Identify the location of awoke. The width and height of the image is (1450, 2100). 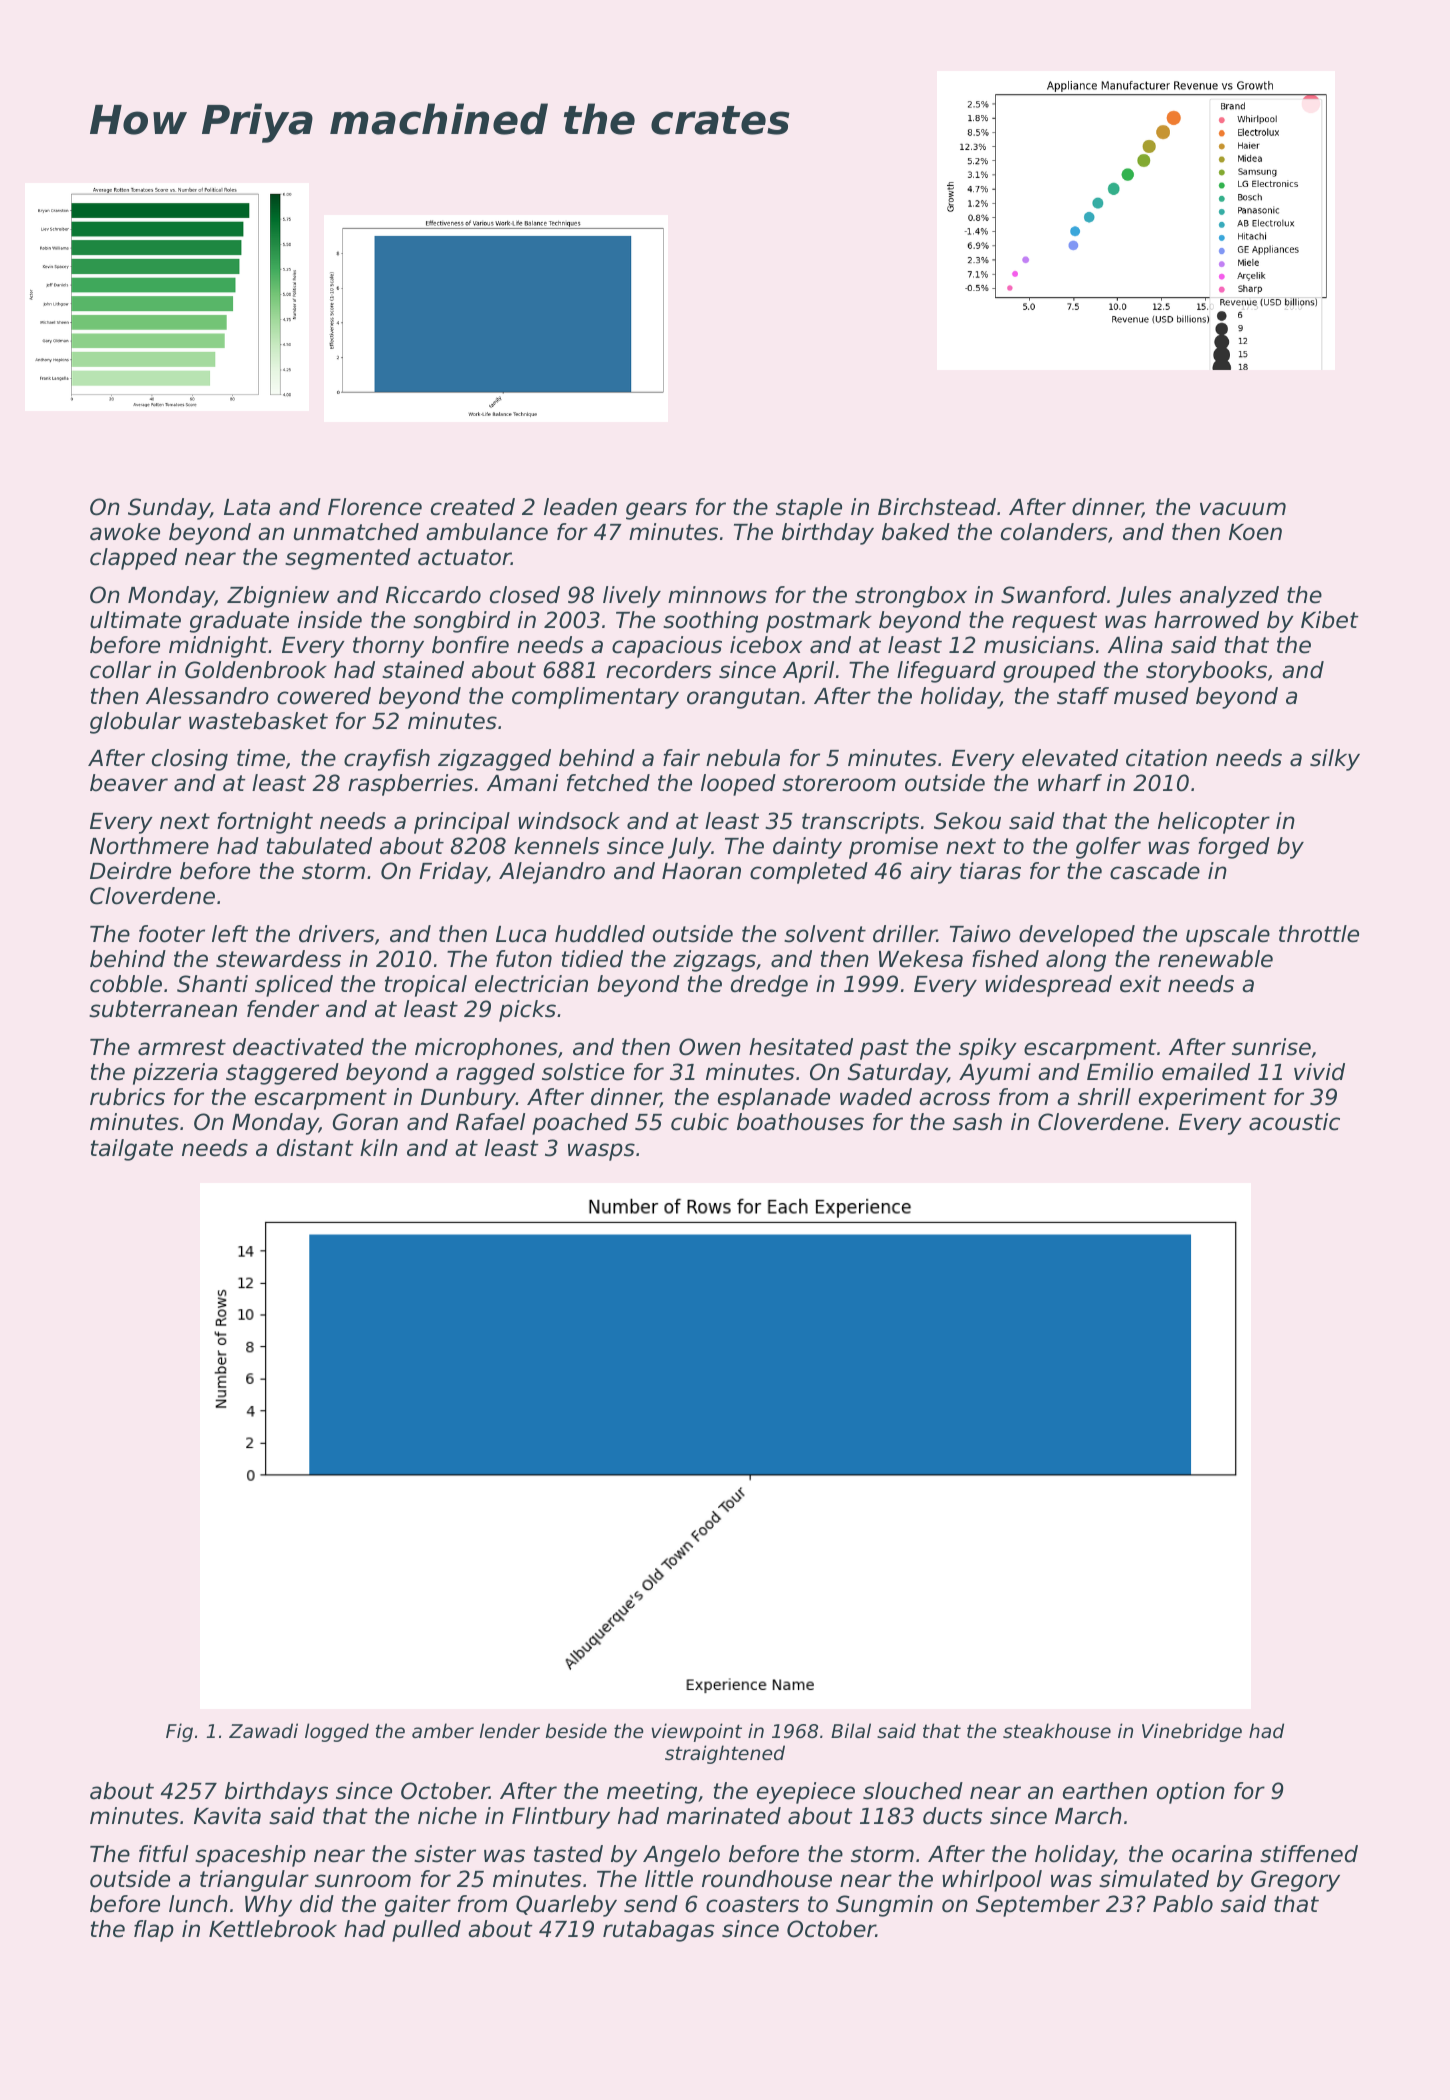
(125, 532).
